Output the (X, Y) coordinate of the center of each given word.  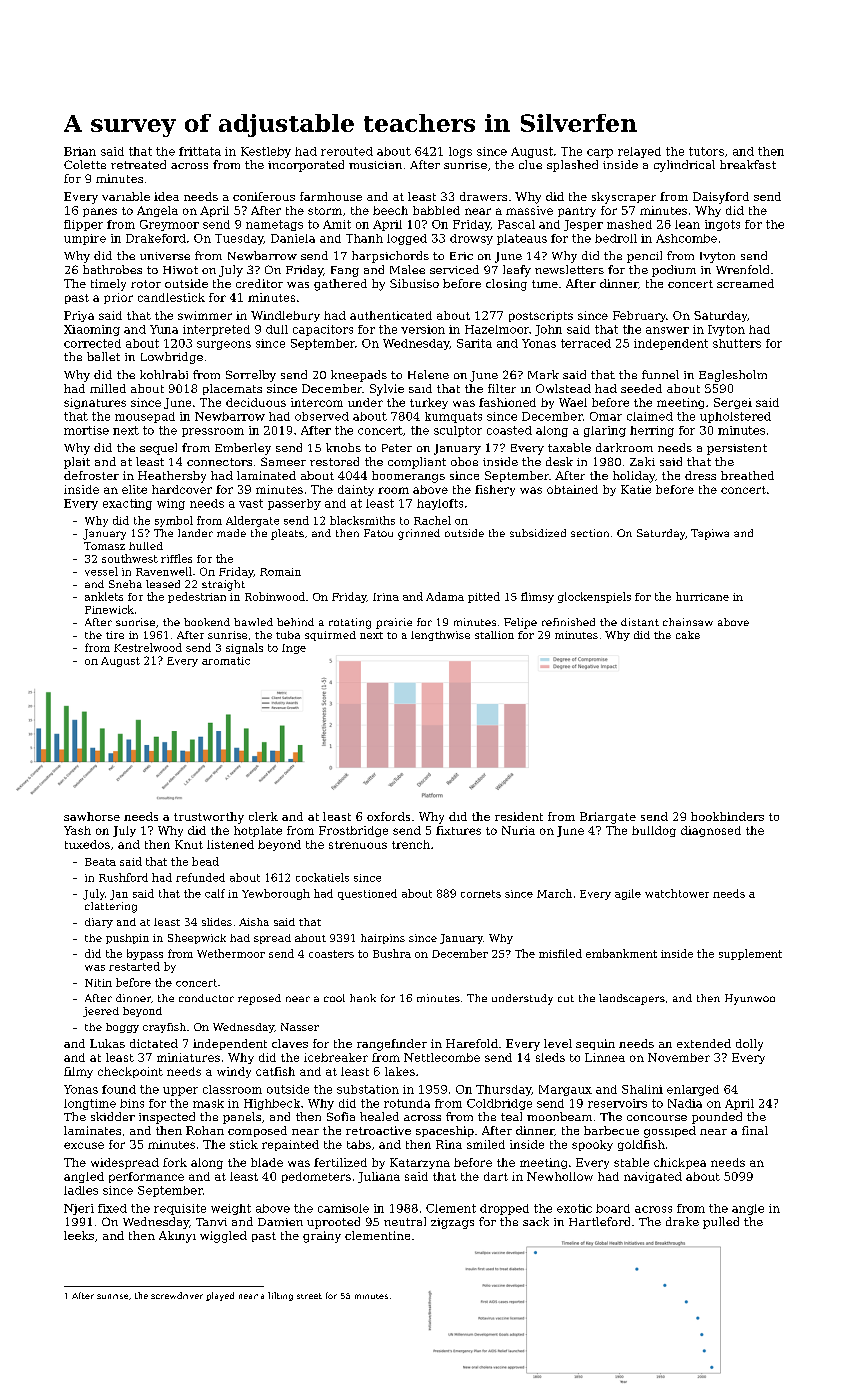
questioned (367, 894)
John (548, 330)
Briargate (608, 818)
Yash (77, 830)
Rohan (205, 1130)
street (309, 1296)
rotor (146, 284)
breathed (747, 475)
